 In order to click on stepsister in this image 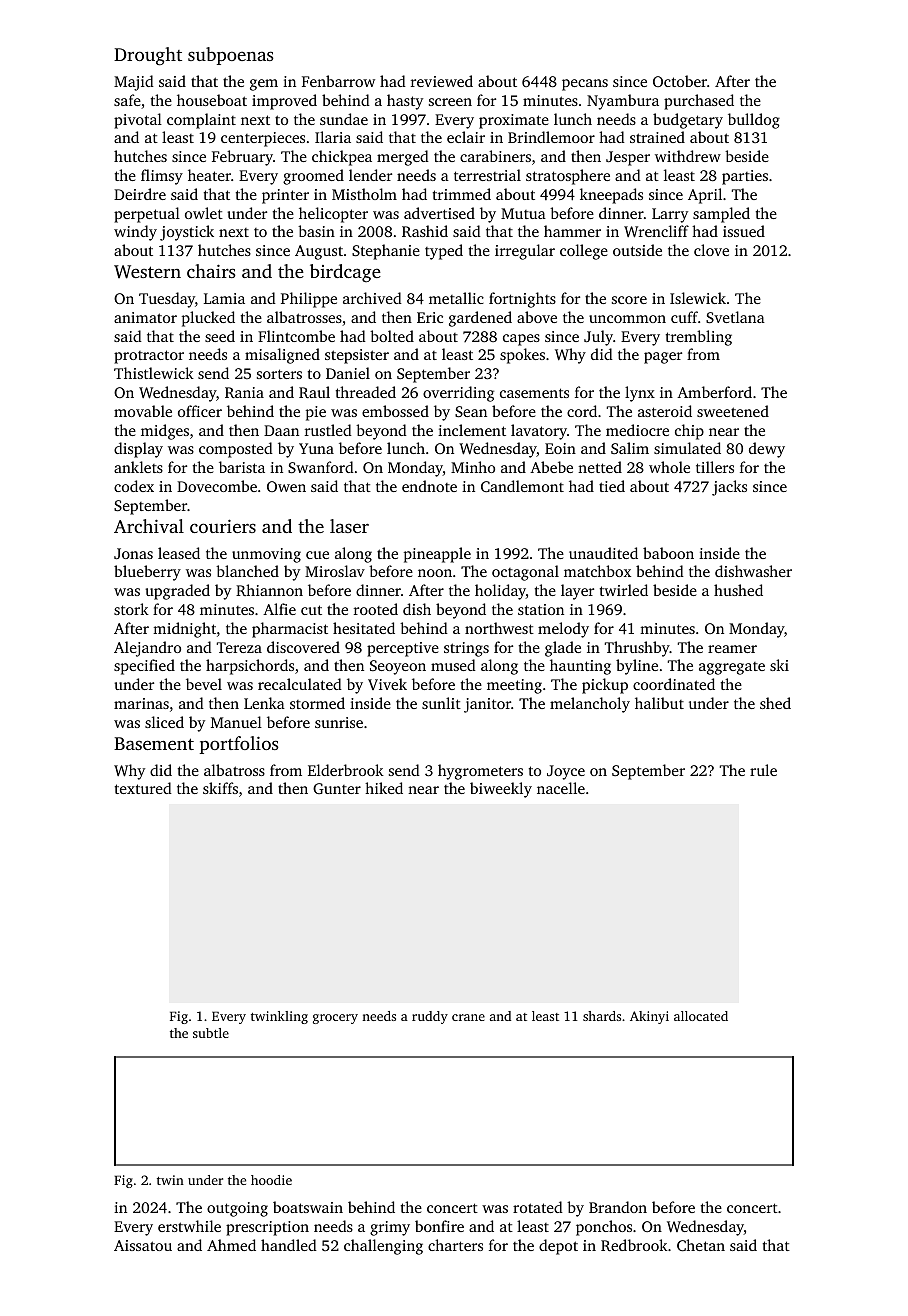, I will do `click(357, 356)`.
